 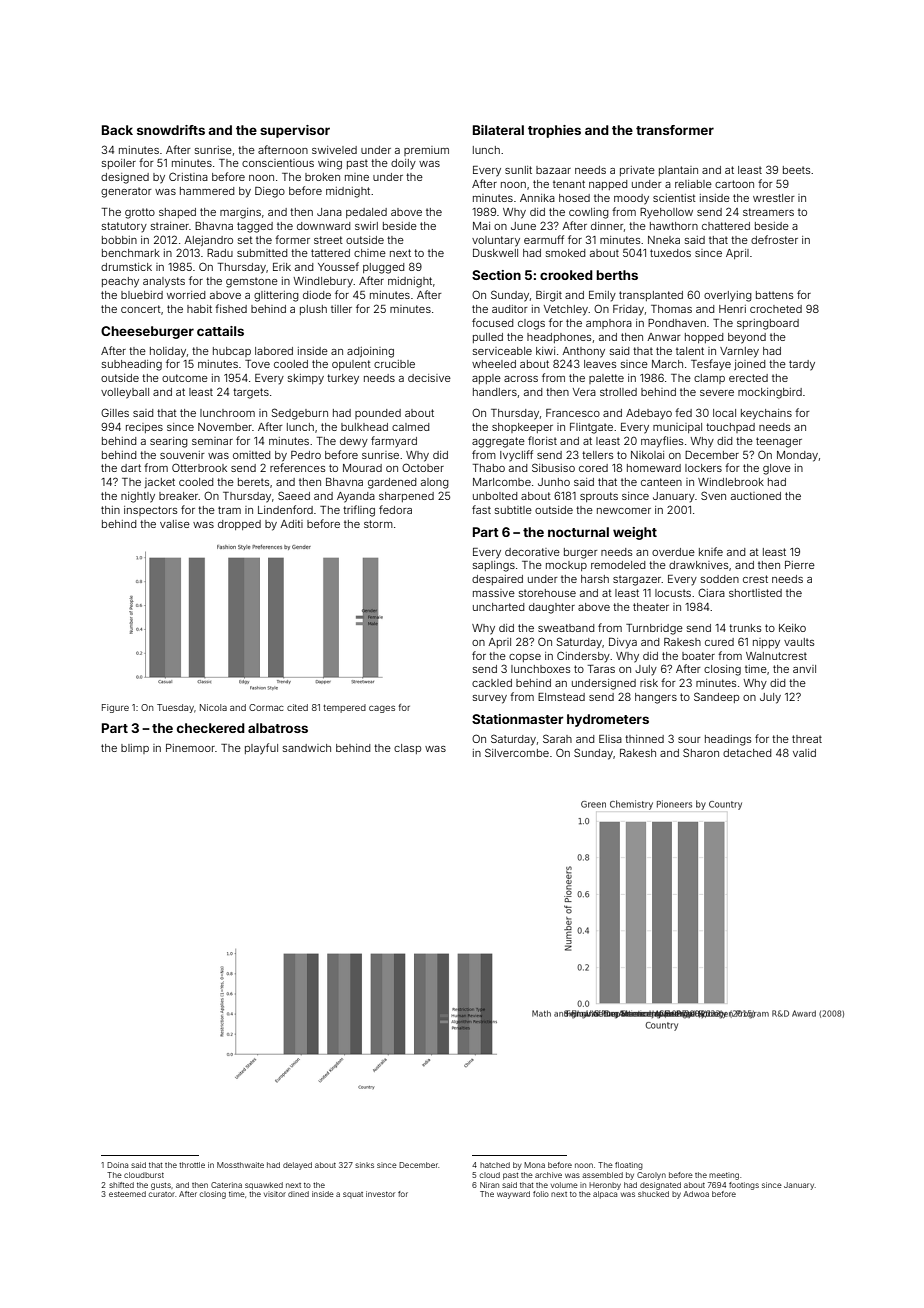 What do you see at coordinates (701, 752) in the screenshot?
I see `Sharon` at bounding box center [701, 752].
